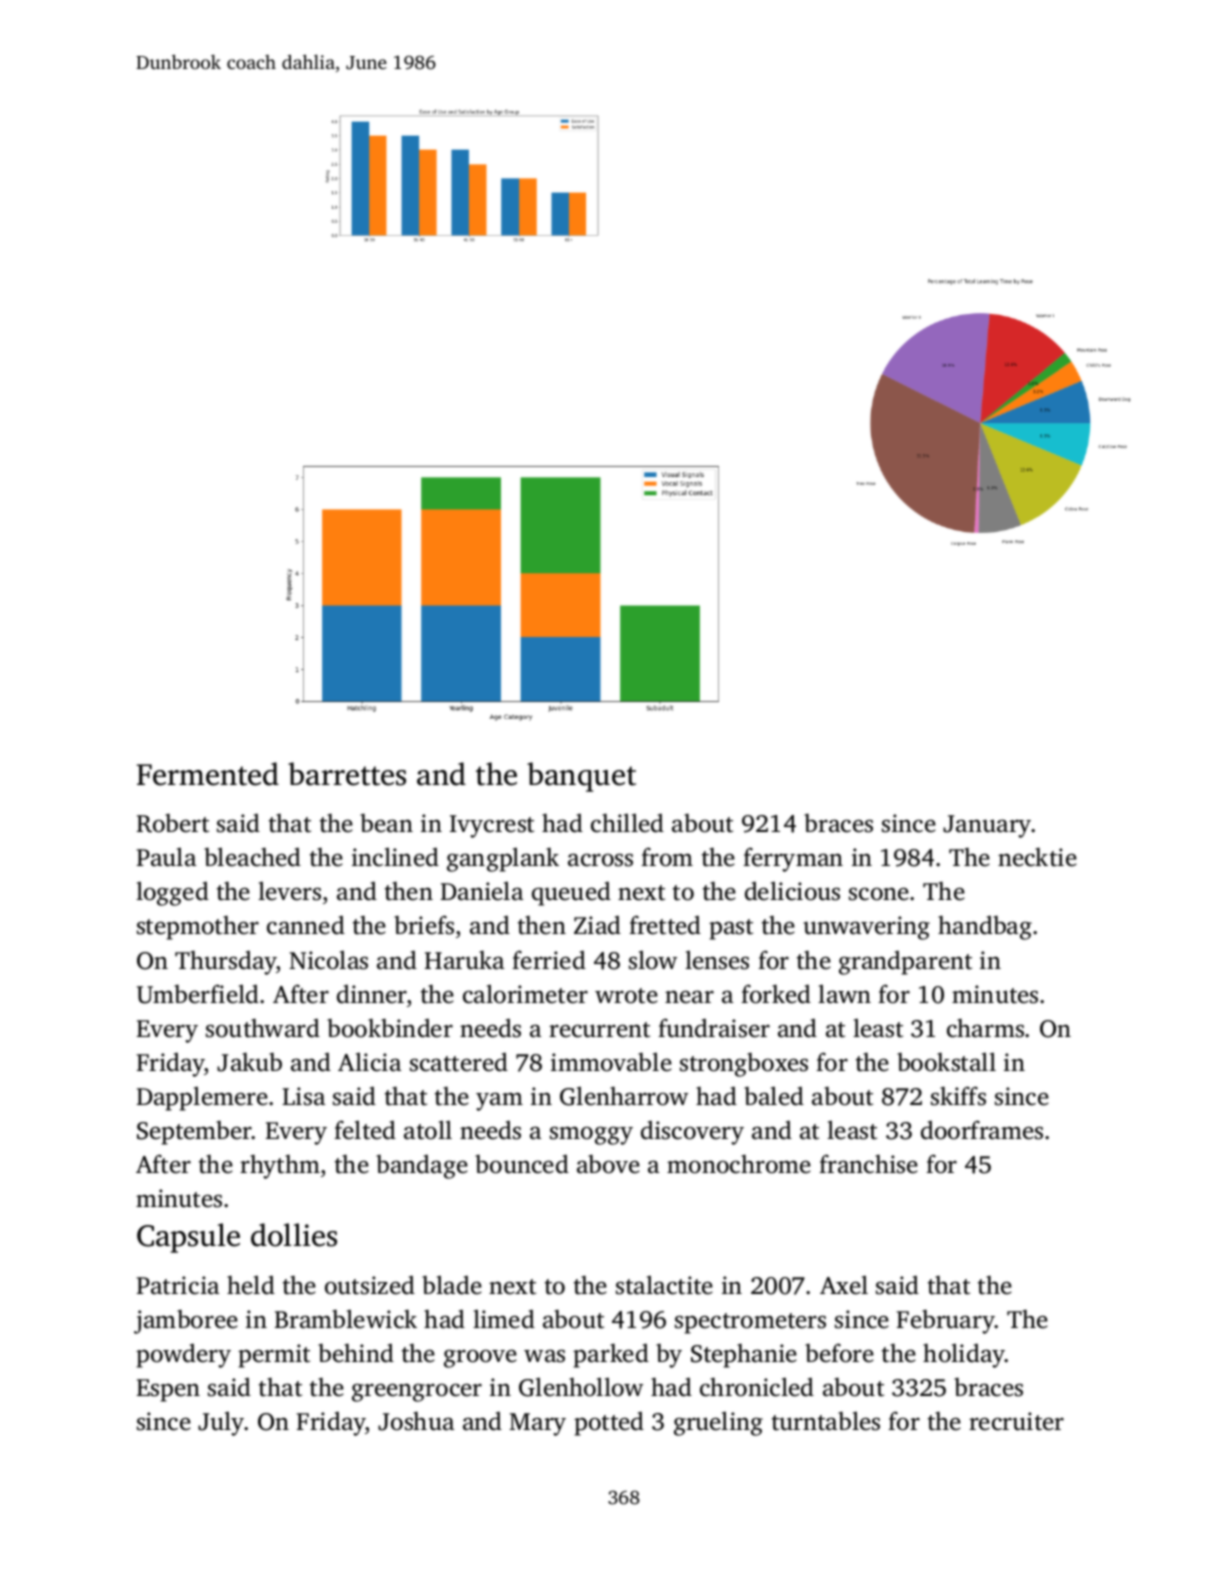 The width and height of the page is (1215, 1573). I want to click on bookstall, so click(946, 1062).
